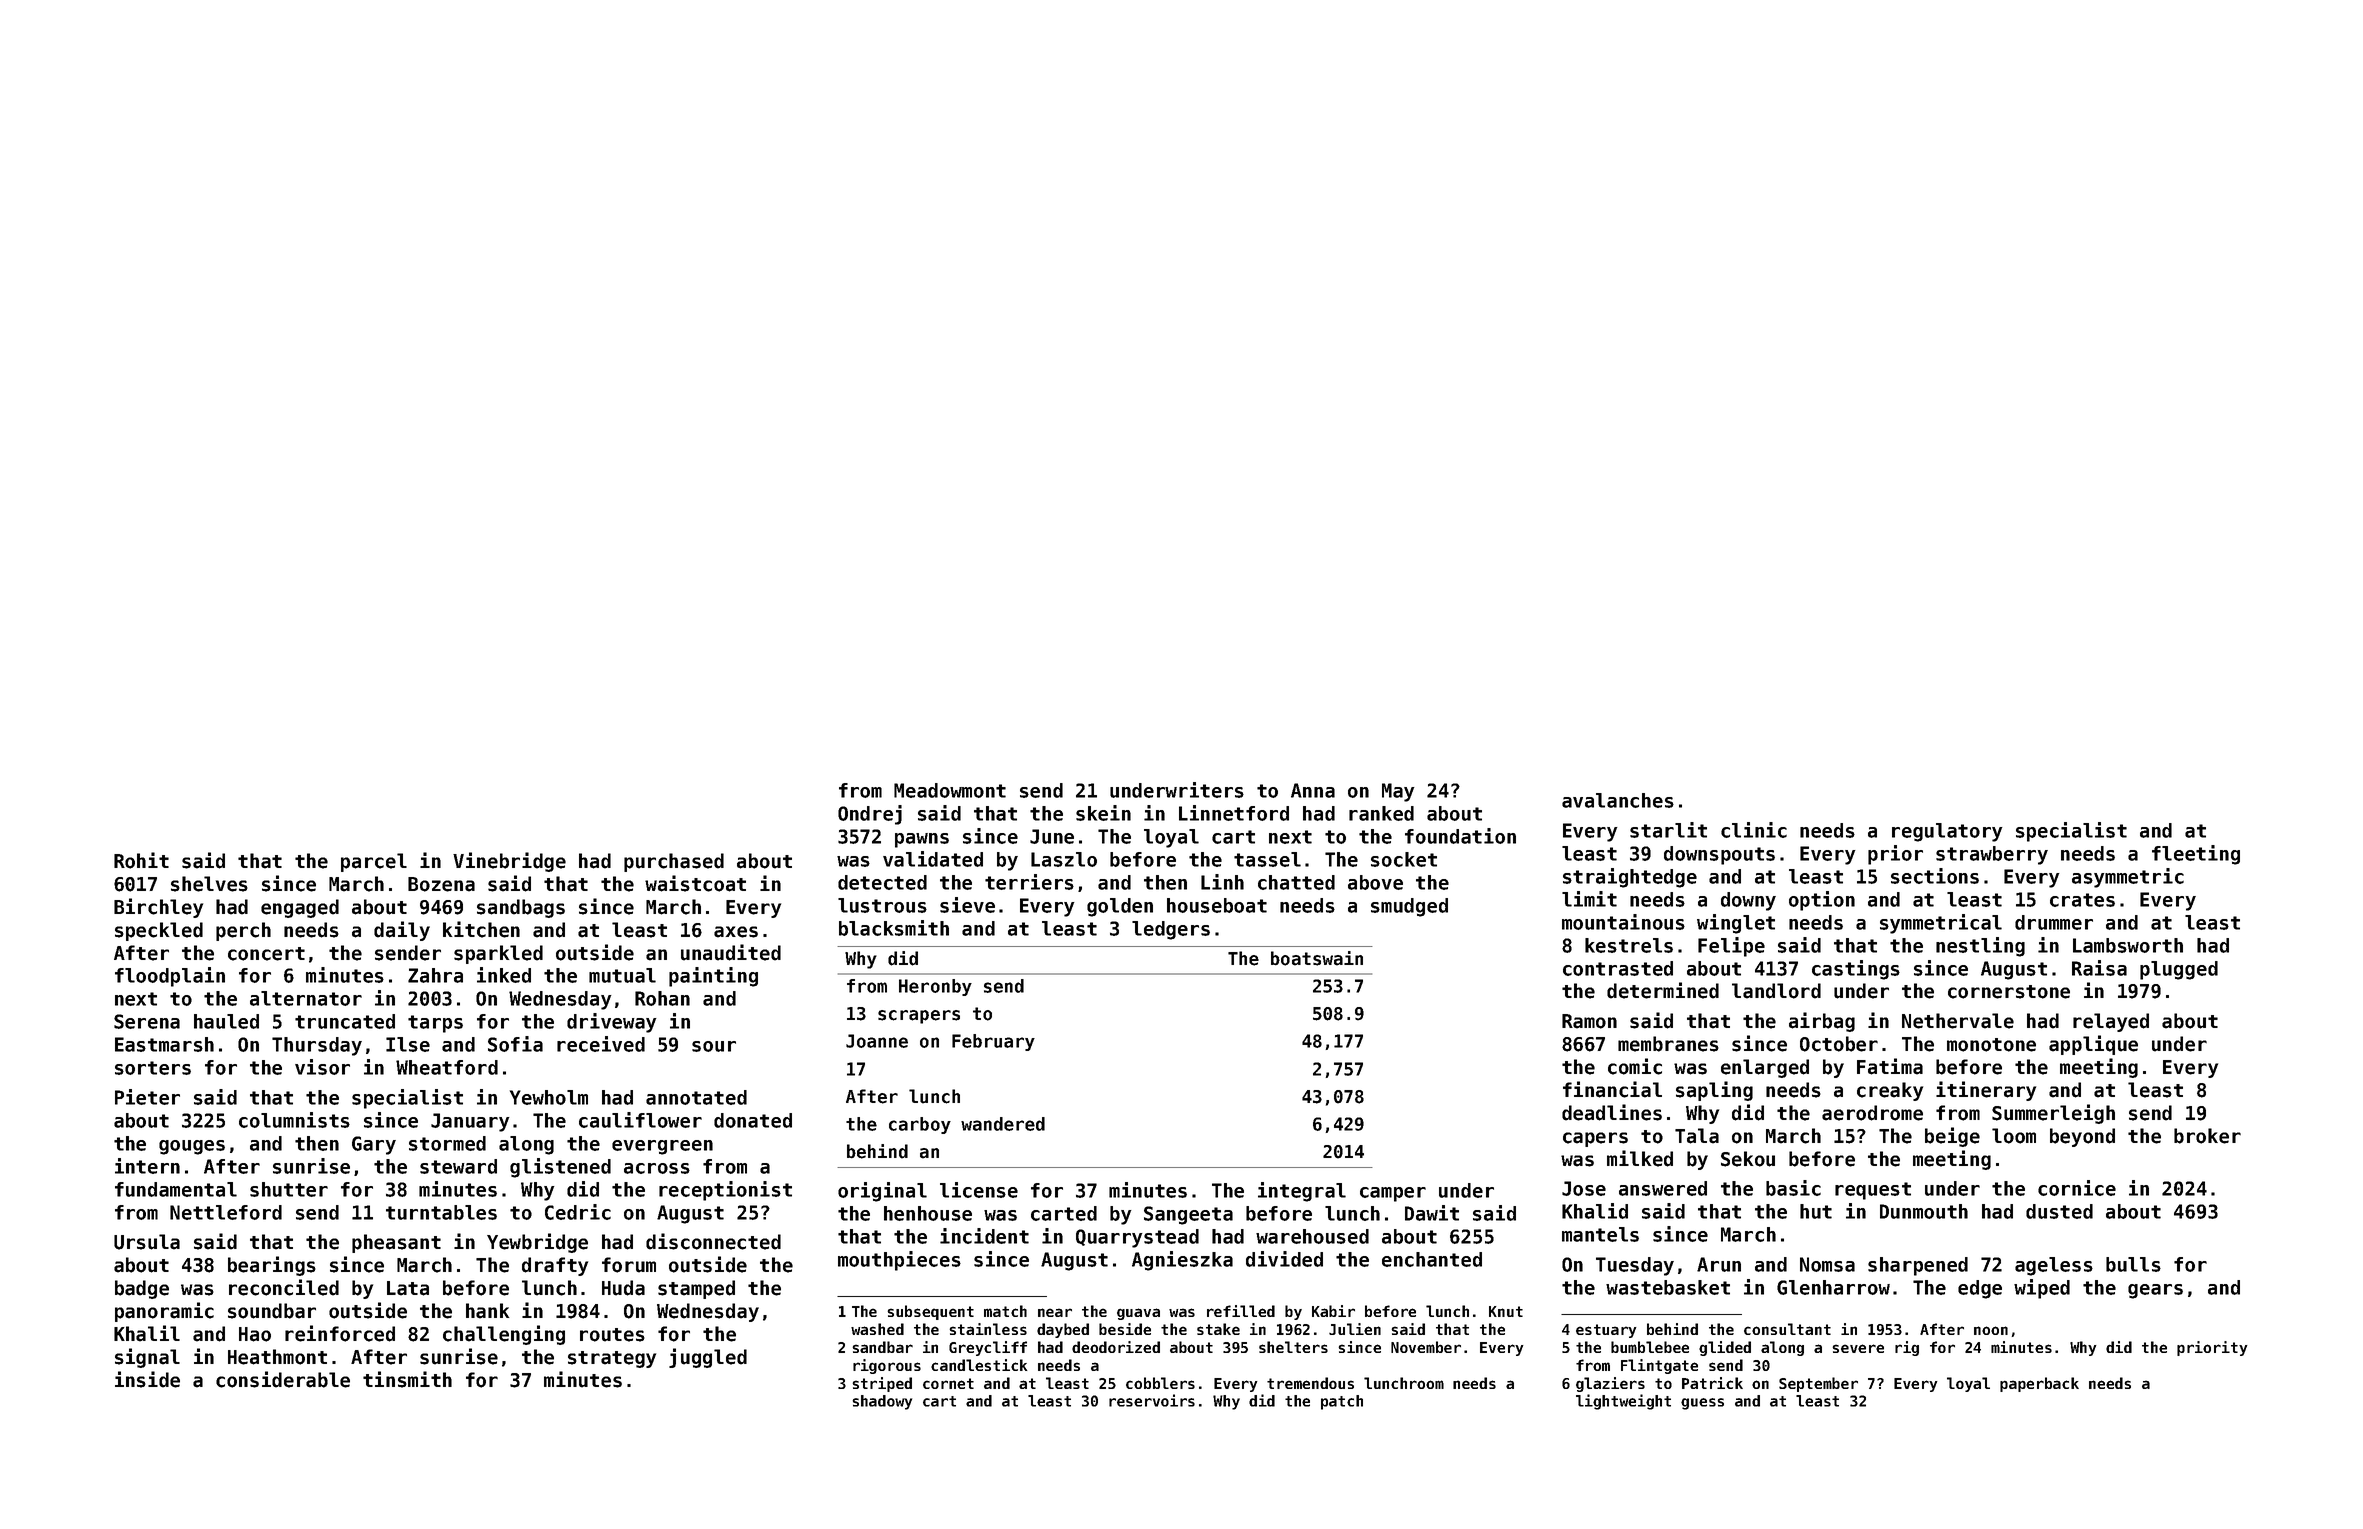 This document has width=2363, height=1529. Describe the element at coordinates (877, 1041) in the document. I see `Joanne` at that location.
